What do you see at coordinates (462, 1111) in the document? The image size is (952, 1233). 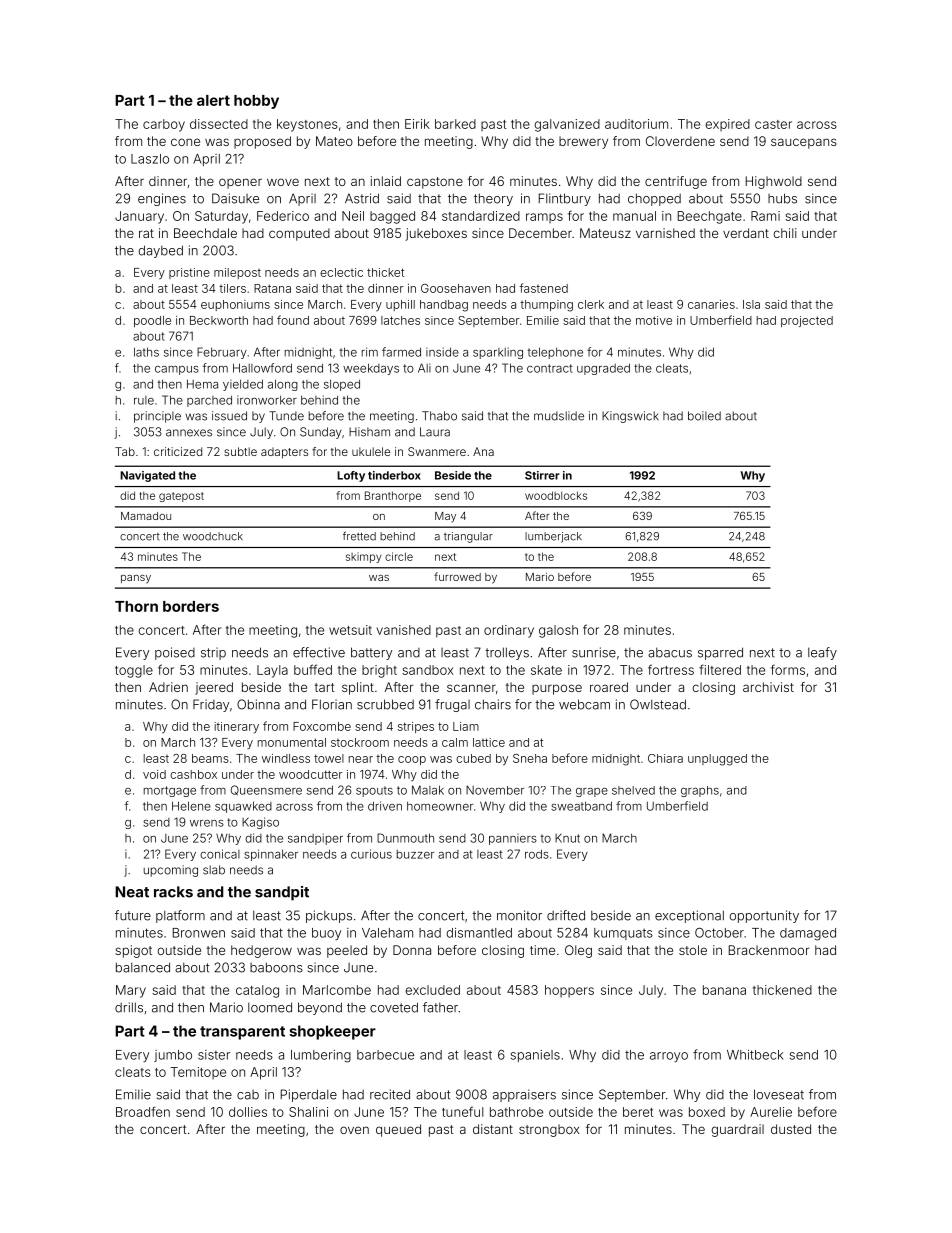 I see `tuneful` at bounding box center [462, 1111].
